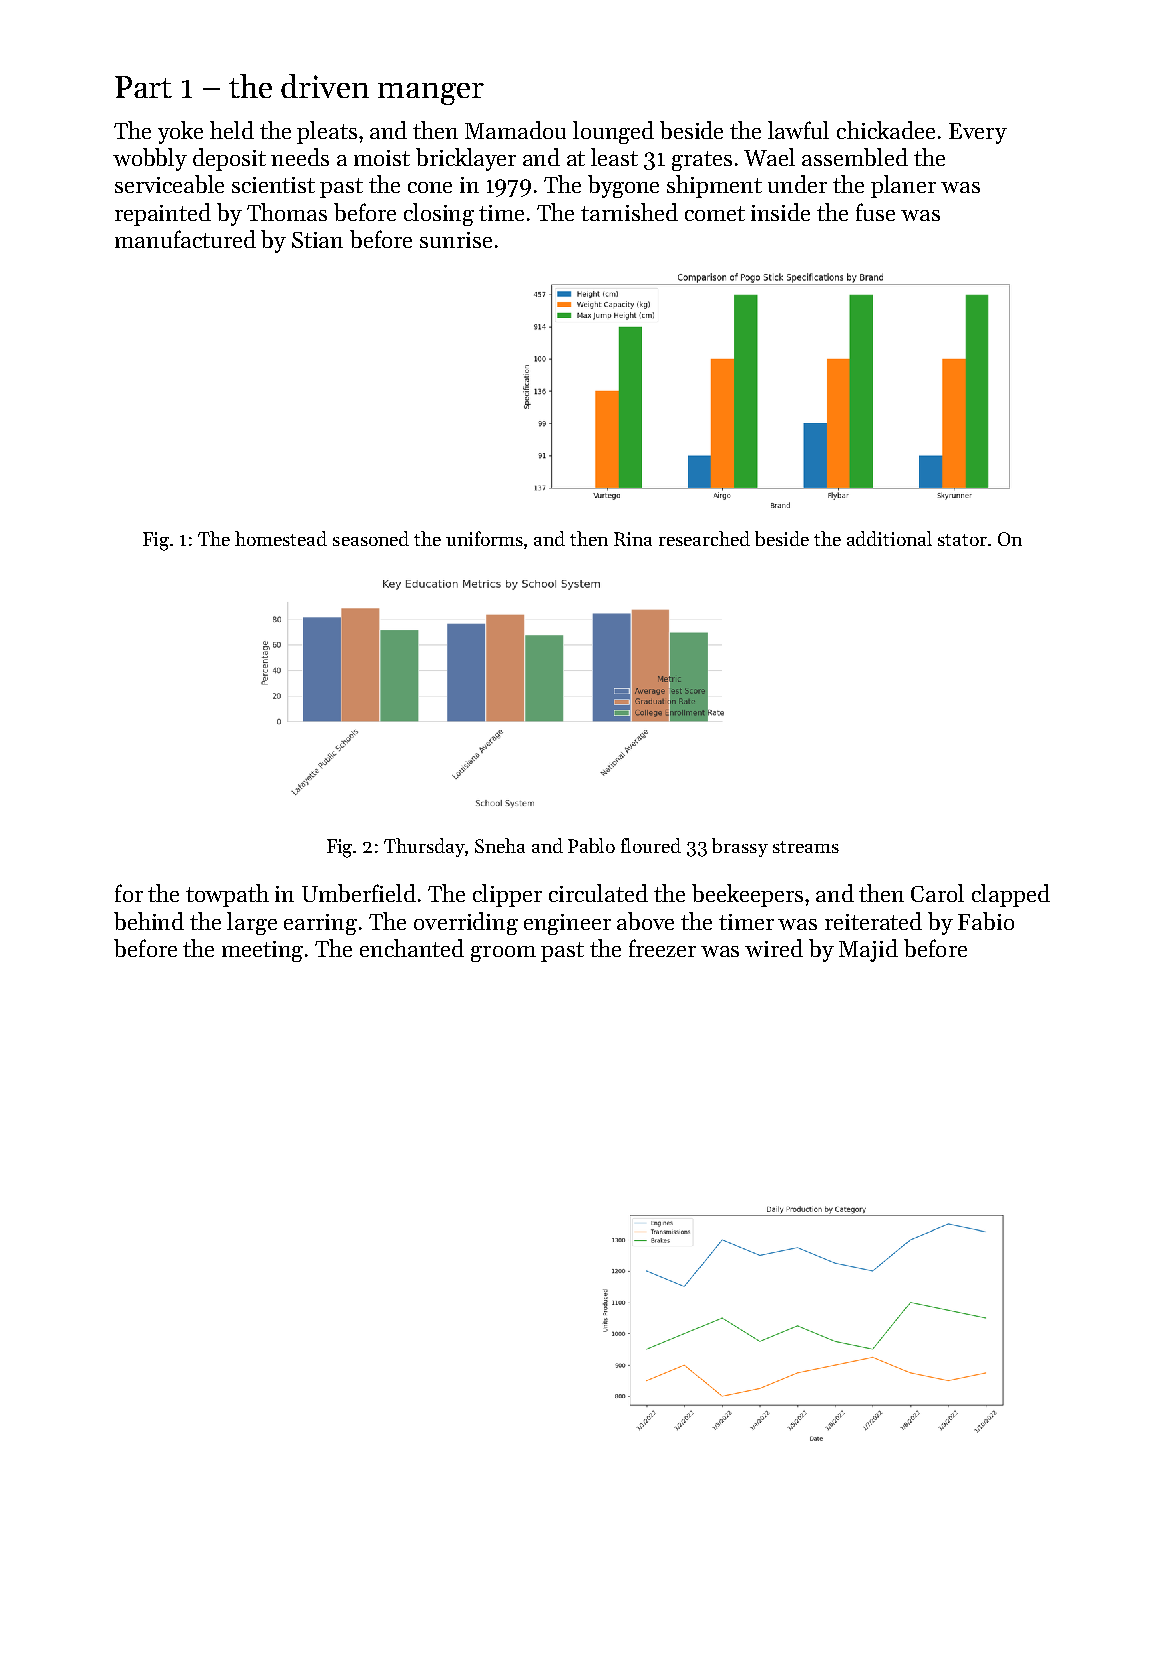 The width and height of the image is (1165, 1654). What do you see at coordinates (439, 214) in the image?
I see `closing` at bounding box center [439, 214].
